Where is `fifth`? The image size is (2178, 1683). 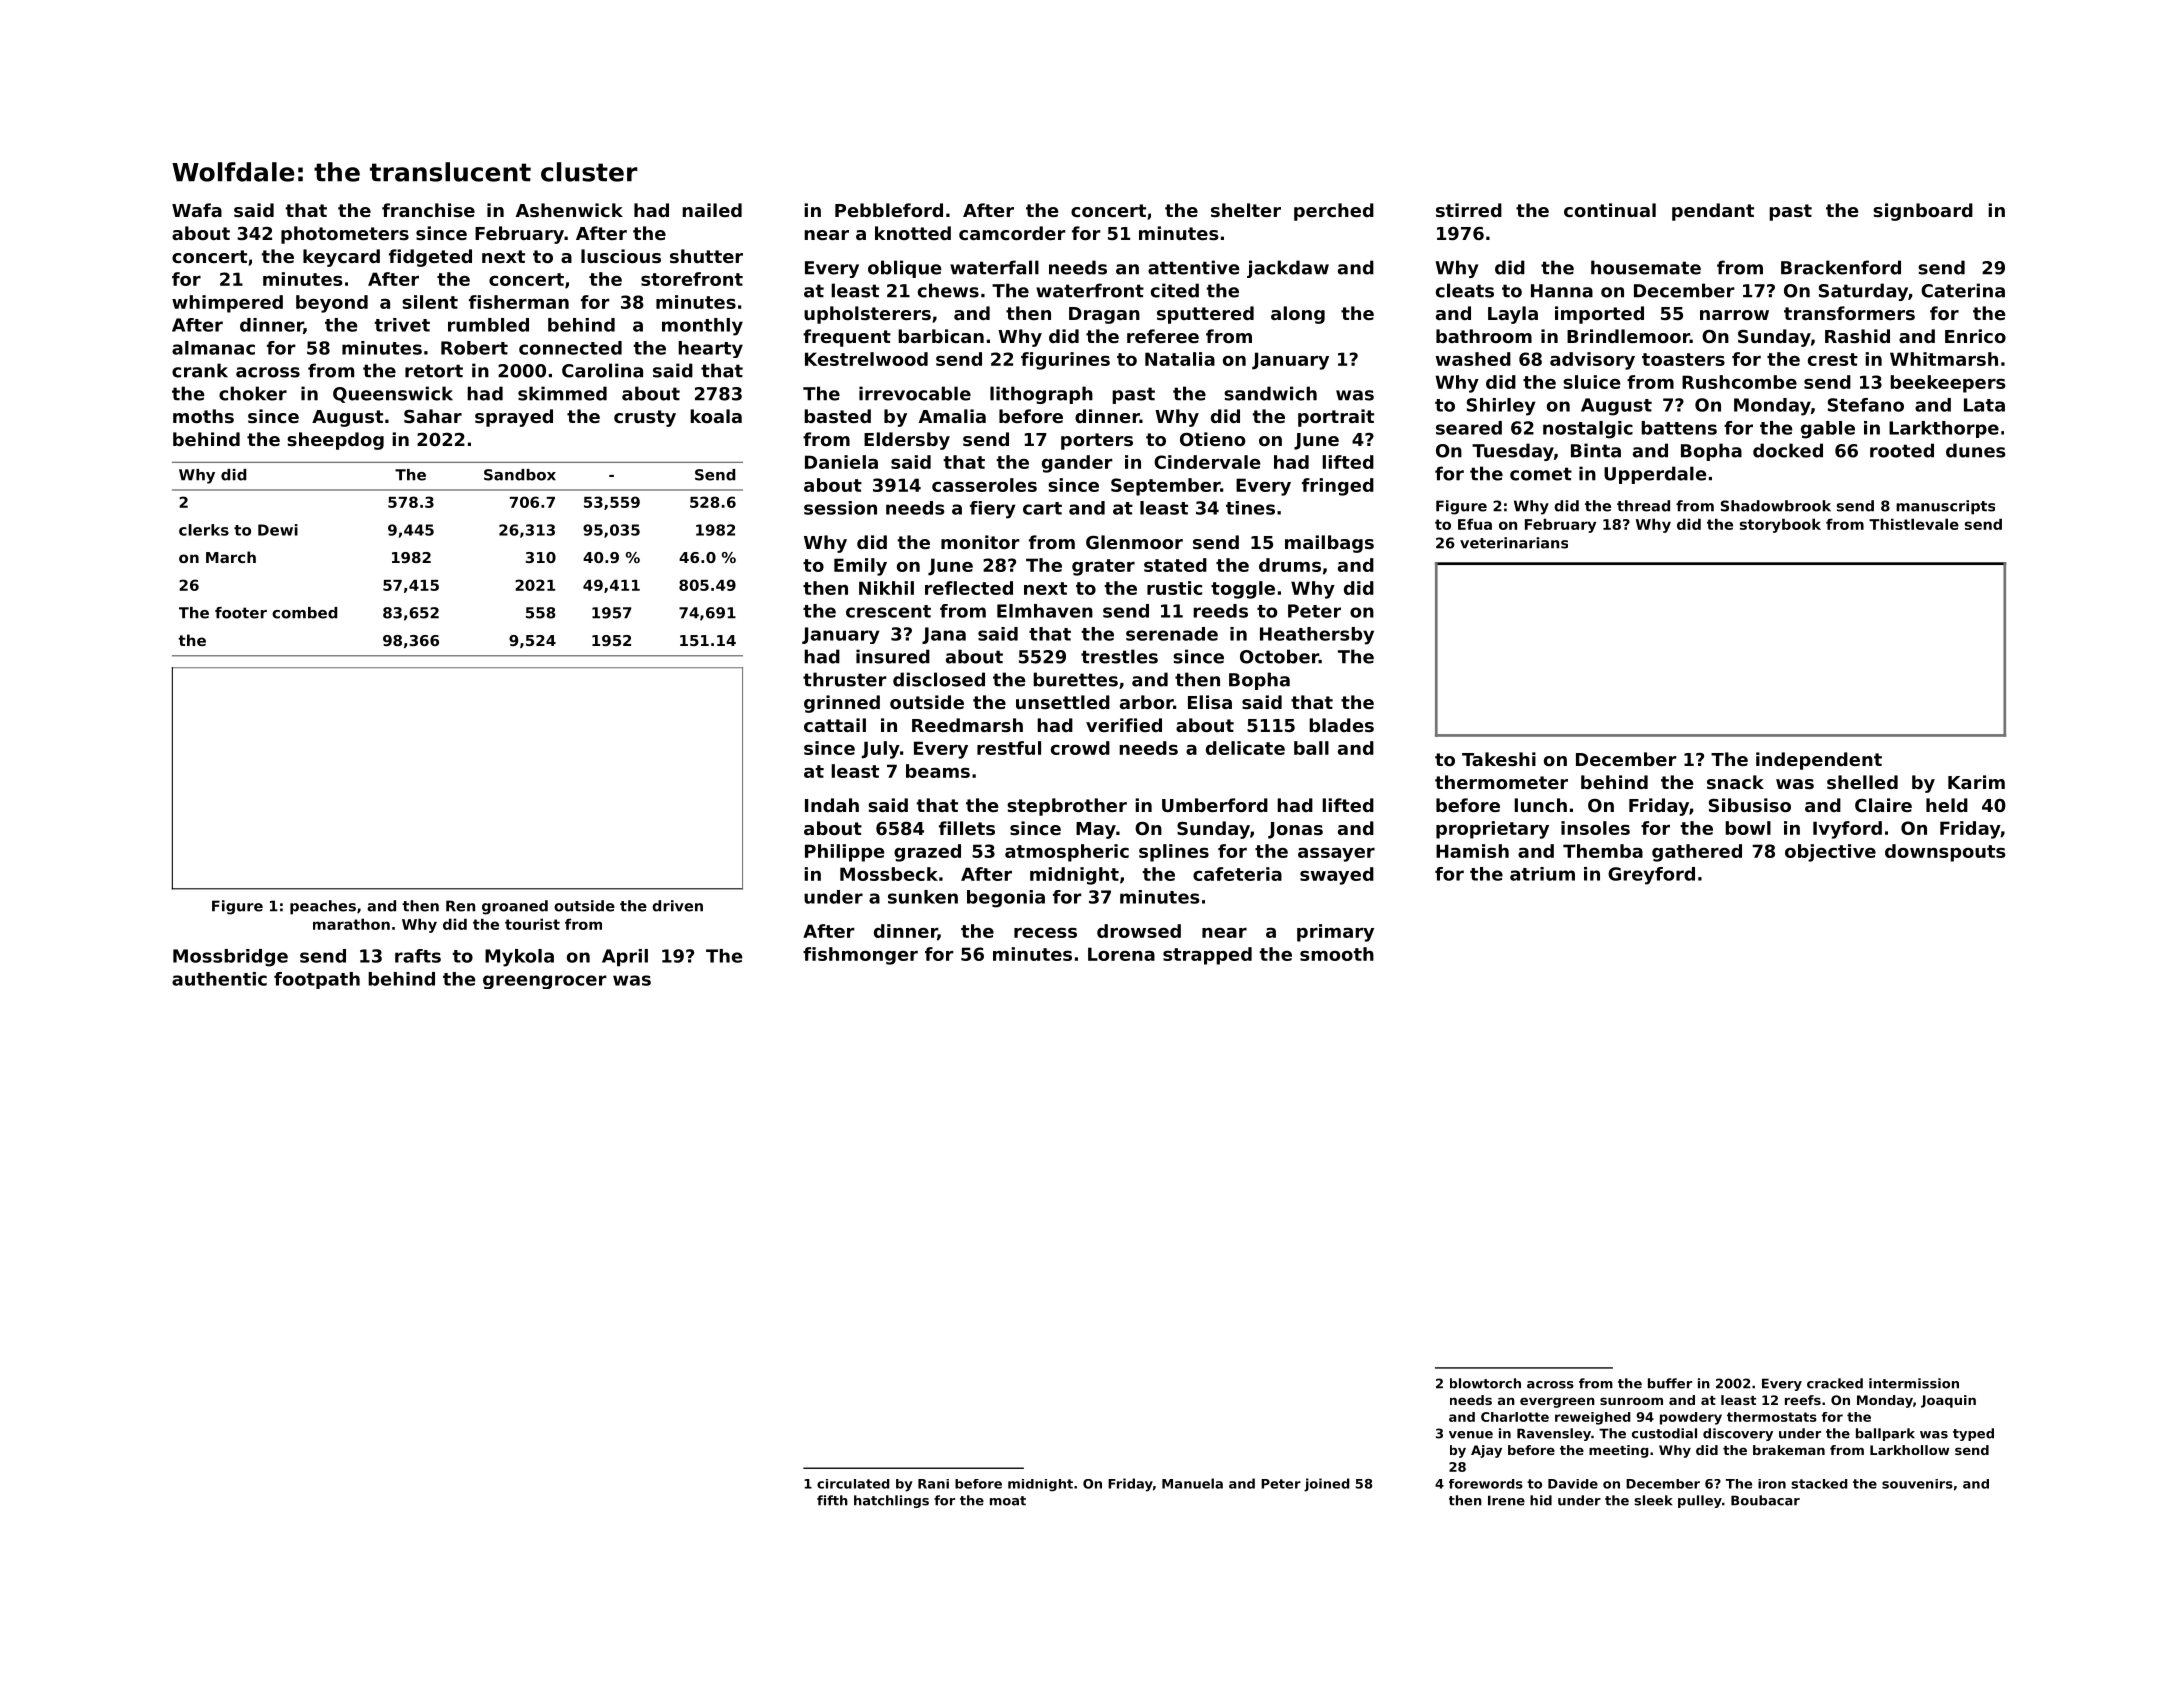 fifth is located at coordinates (832, 1500).
